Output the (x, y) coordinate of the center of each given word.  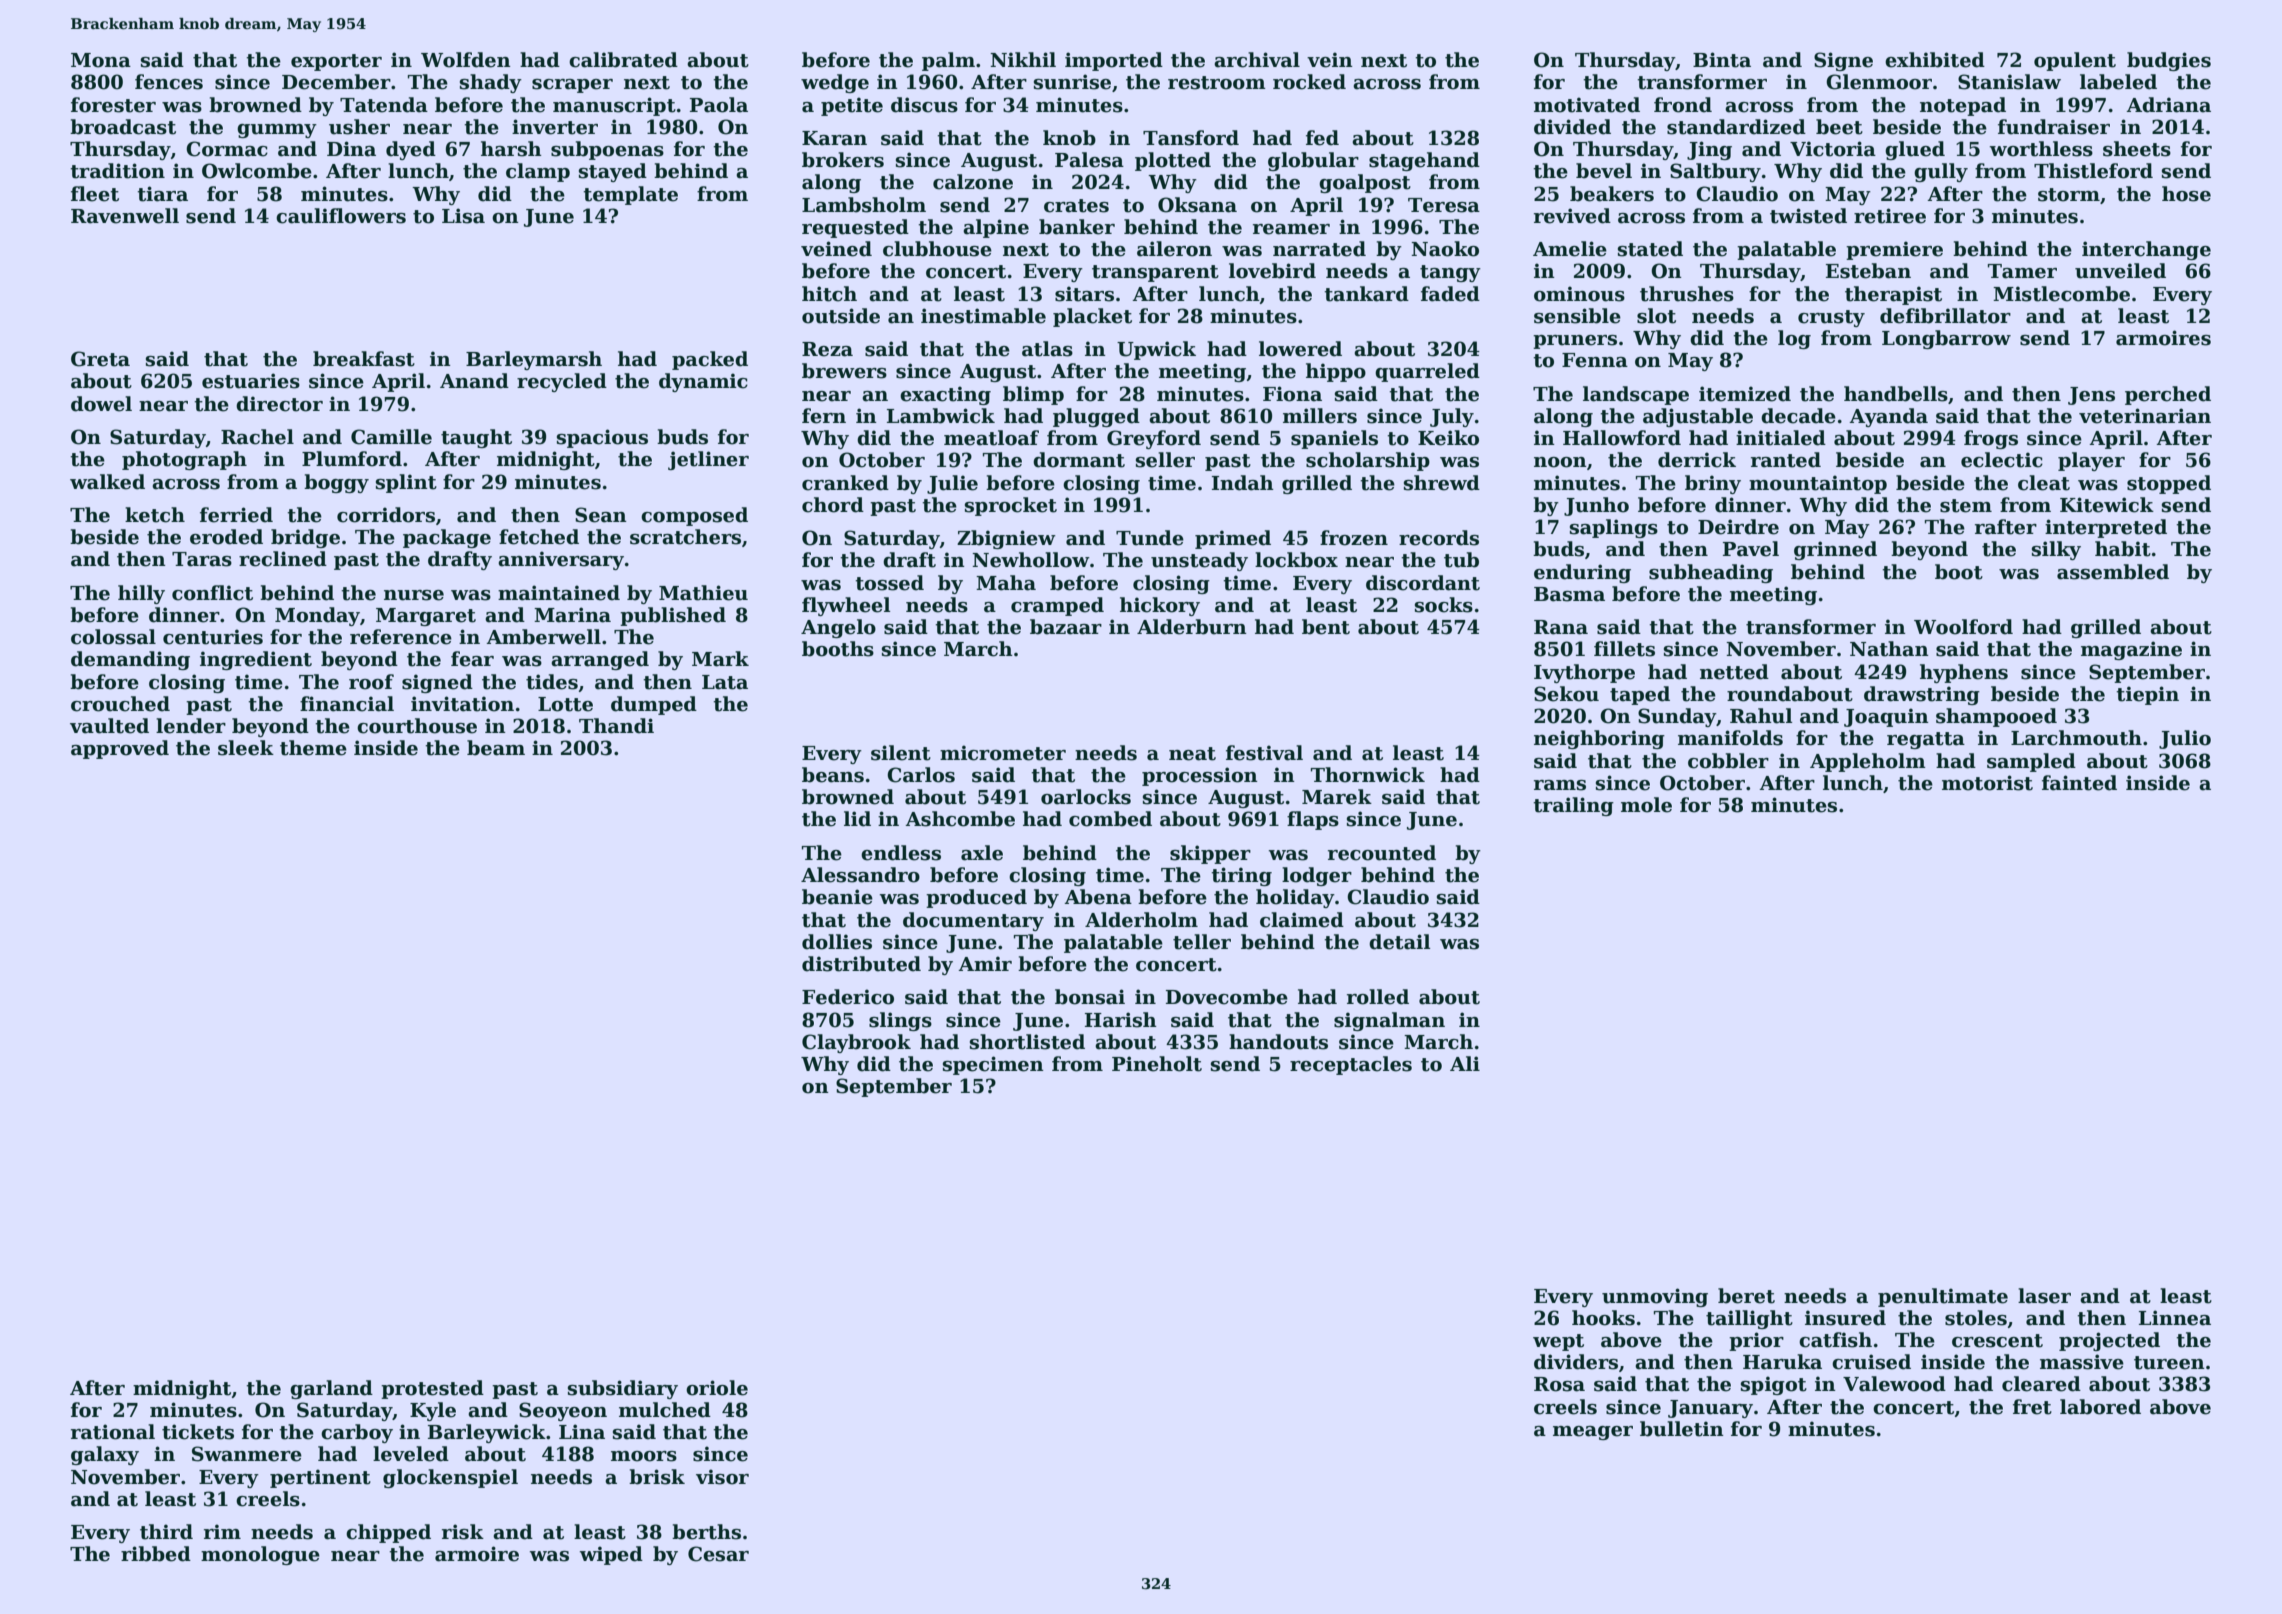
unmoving (1655, 1297)
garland (331, 1389)
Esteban (1868, 271)
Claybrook (856, 1043)
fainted (2079, 783)
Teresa (1444, 205)
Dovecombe (1227, 997)
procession (1200, 776)
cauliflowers (341, 216)
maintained (559, 593)
